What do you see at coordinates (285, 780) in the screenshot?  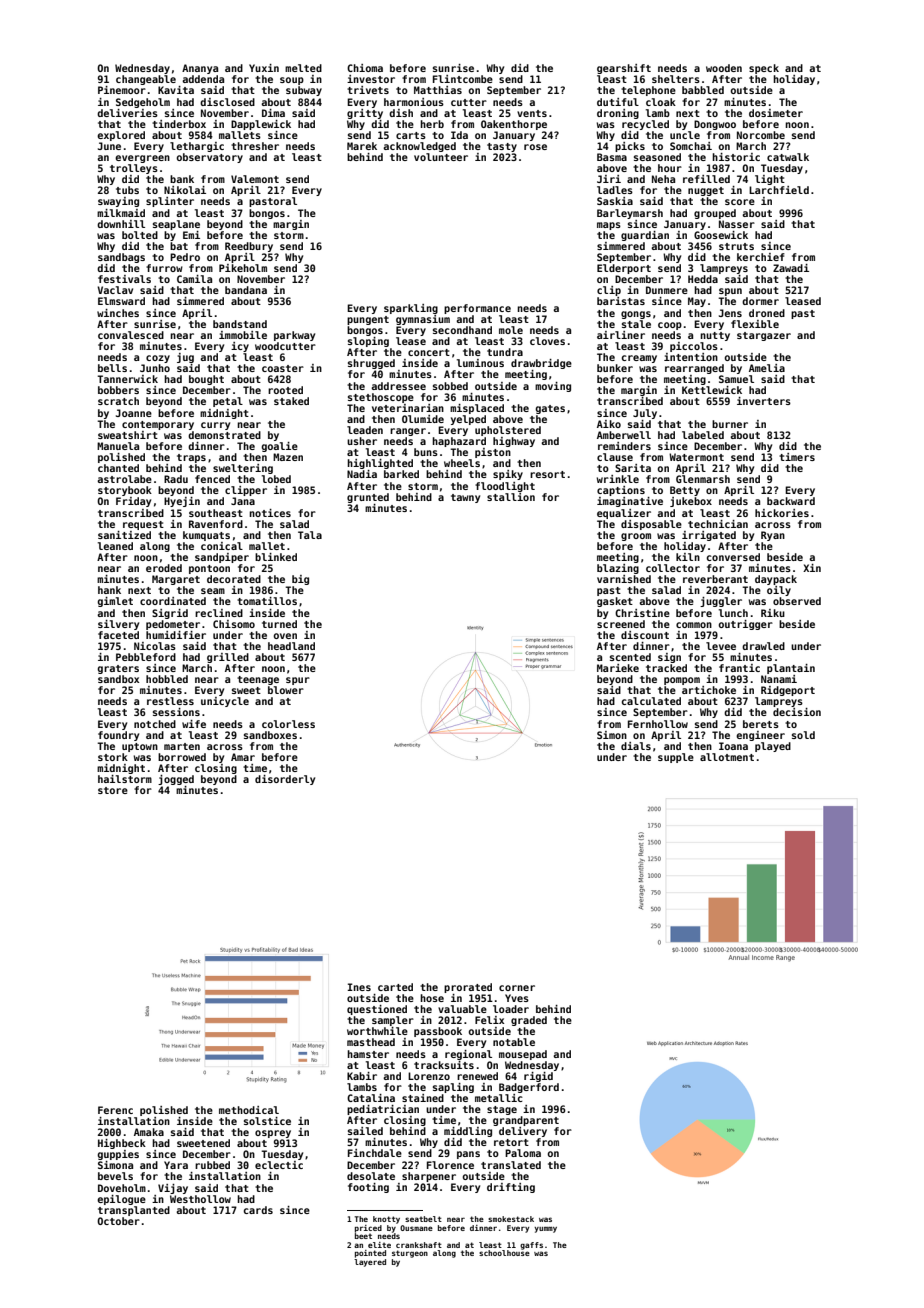 I see `disorderly` at bounding box center [285, 780].
